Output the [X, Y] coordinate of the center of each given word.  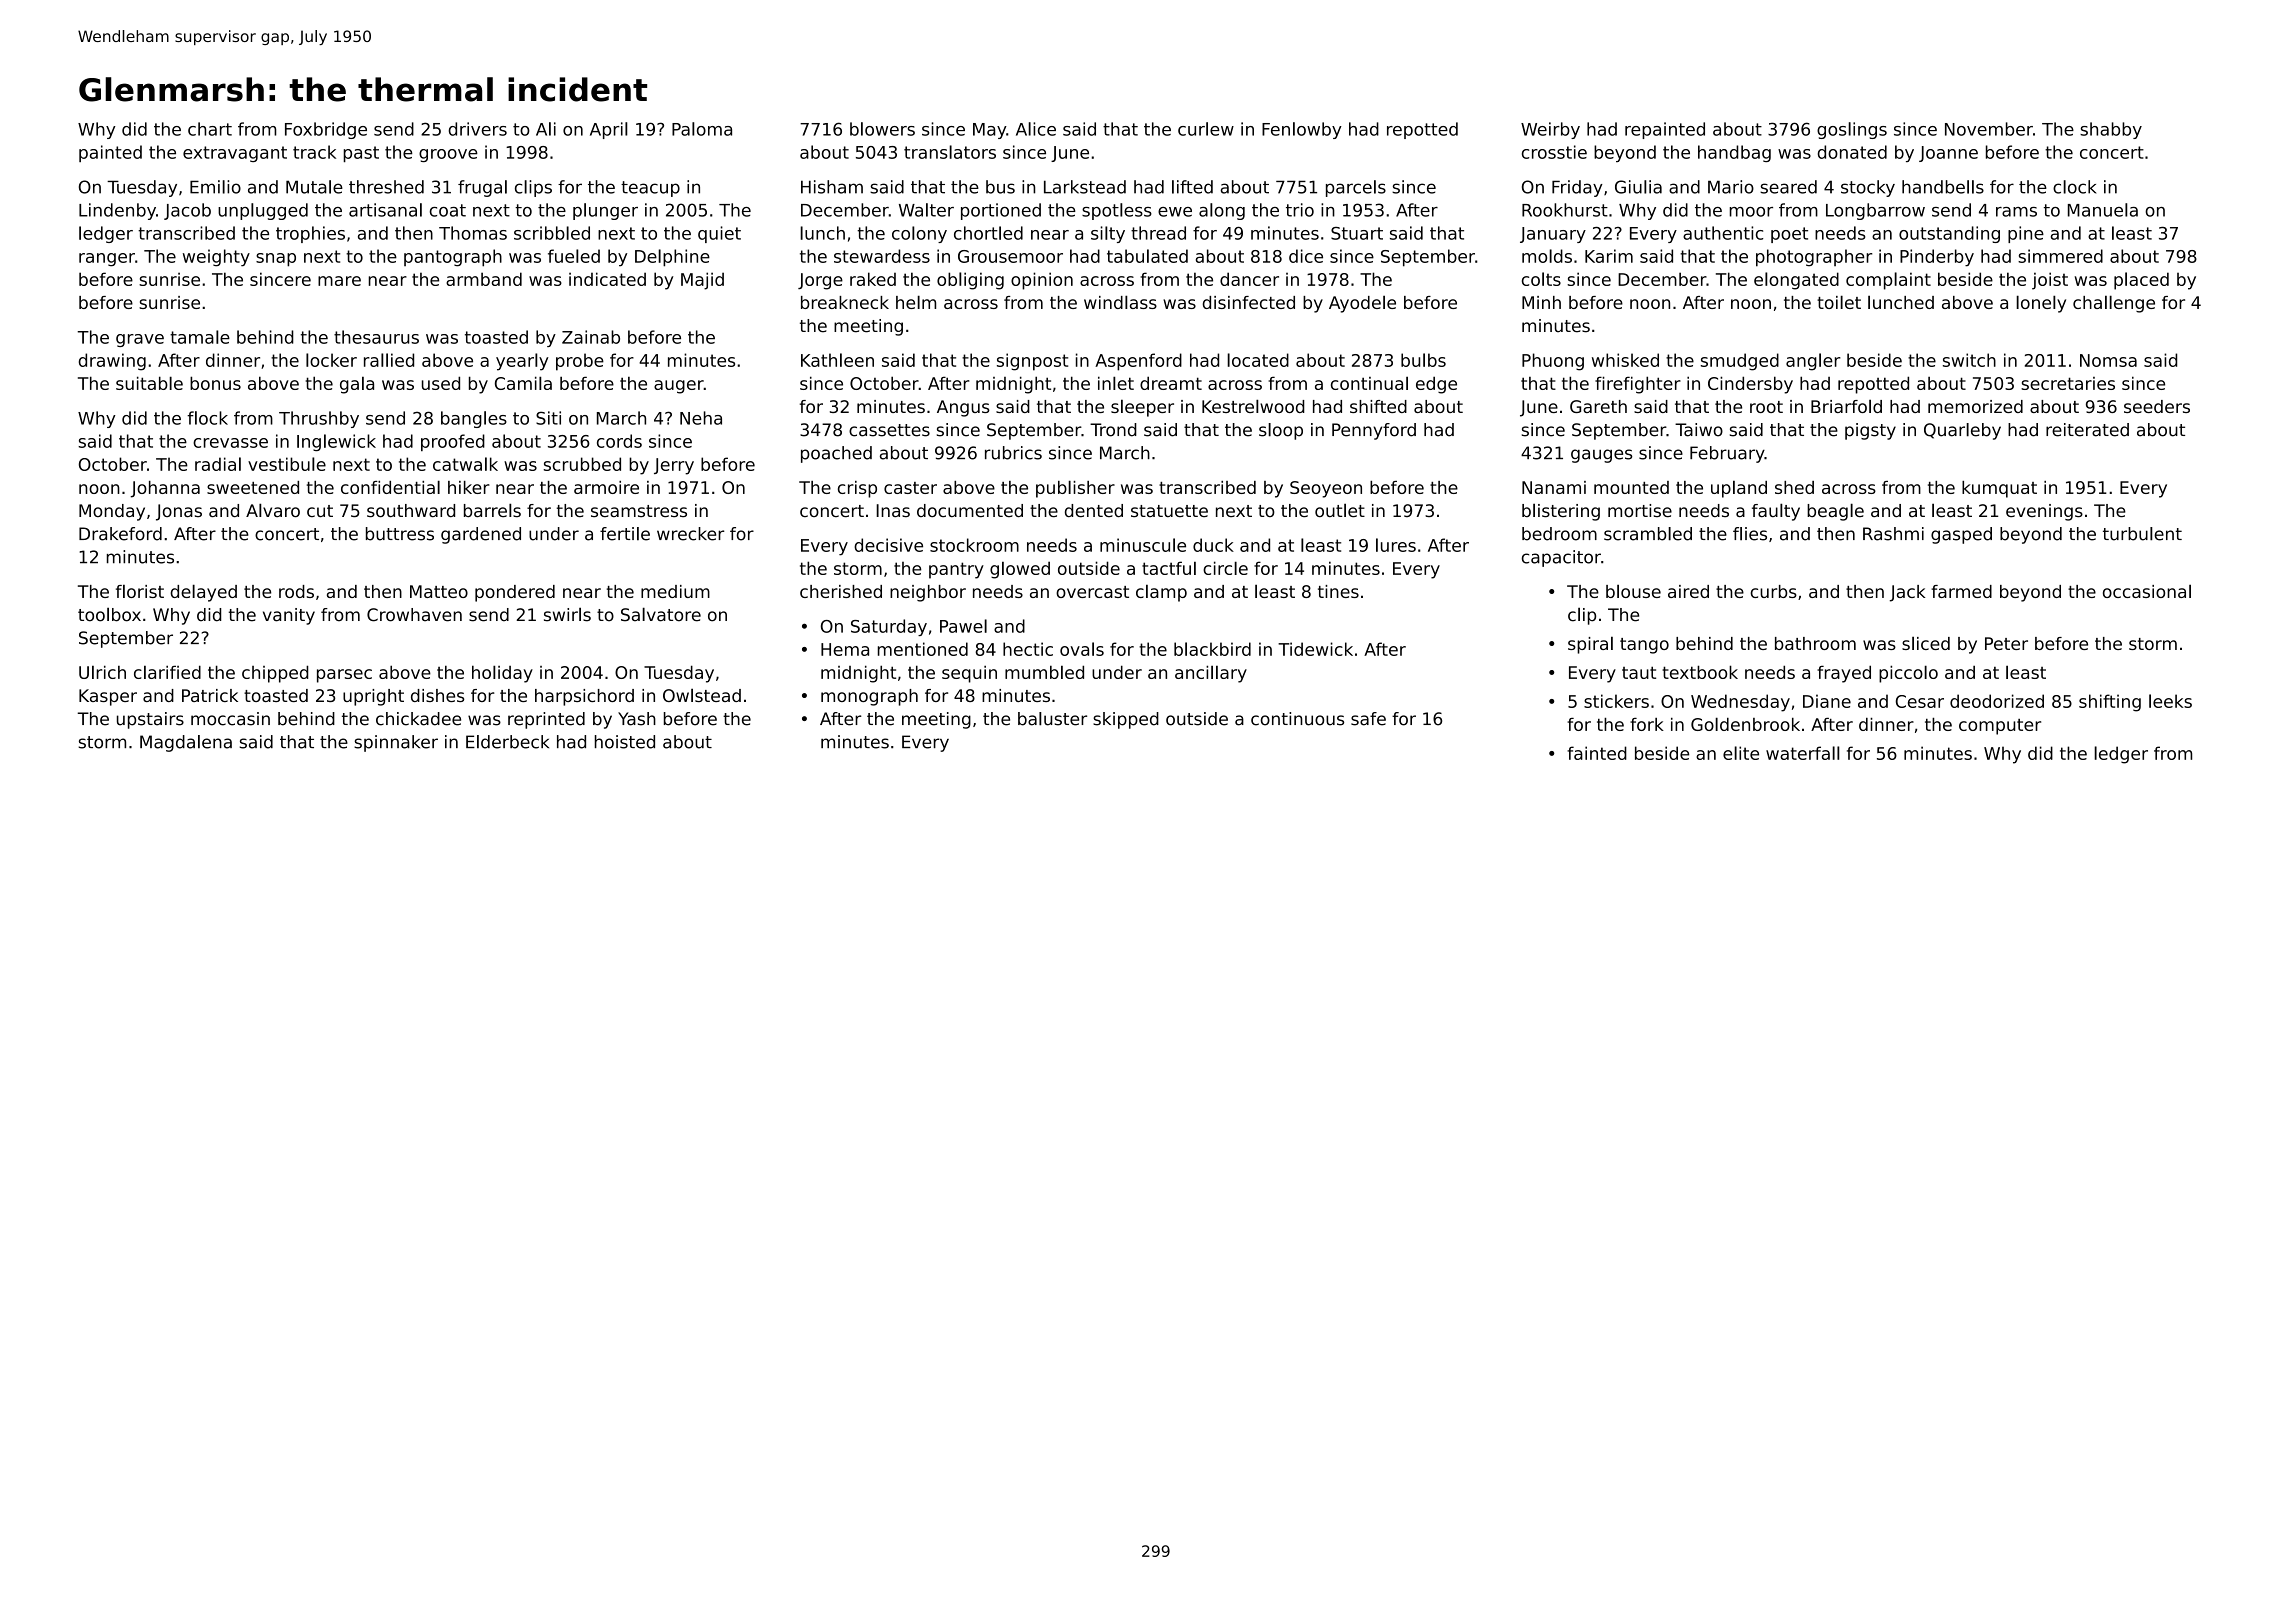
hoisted [625, 742]
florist [140, 591]
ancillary [1211, 674]
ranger [107, 260]
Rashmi [1893, 534]
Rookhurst [1565, 210]
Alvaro [273, 510]
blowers [882, 129]
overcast [1092, 592]
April [609, 130]
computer [2000, 727]
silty [1108, 234]
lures [1396, 545]
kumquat [1999, 489]
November [1989, 129]
